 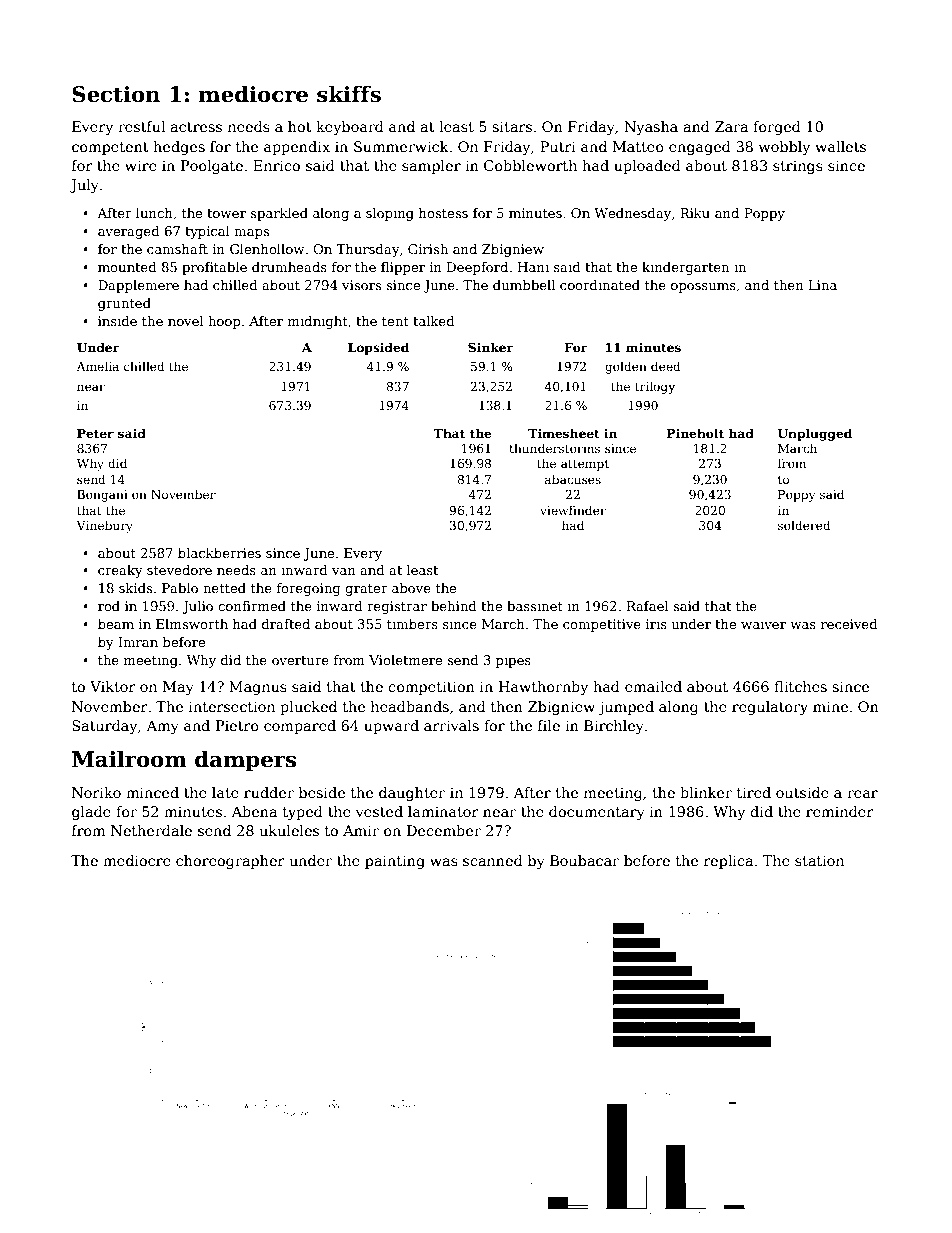 I want to click on Birchley, so click(x=614, y=727).
